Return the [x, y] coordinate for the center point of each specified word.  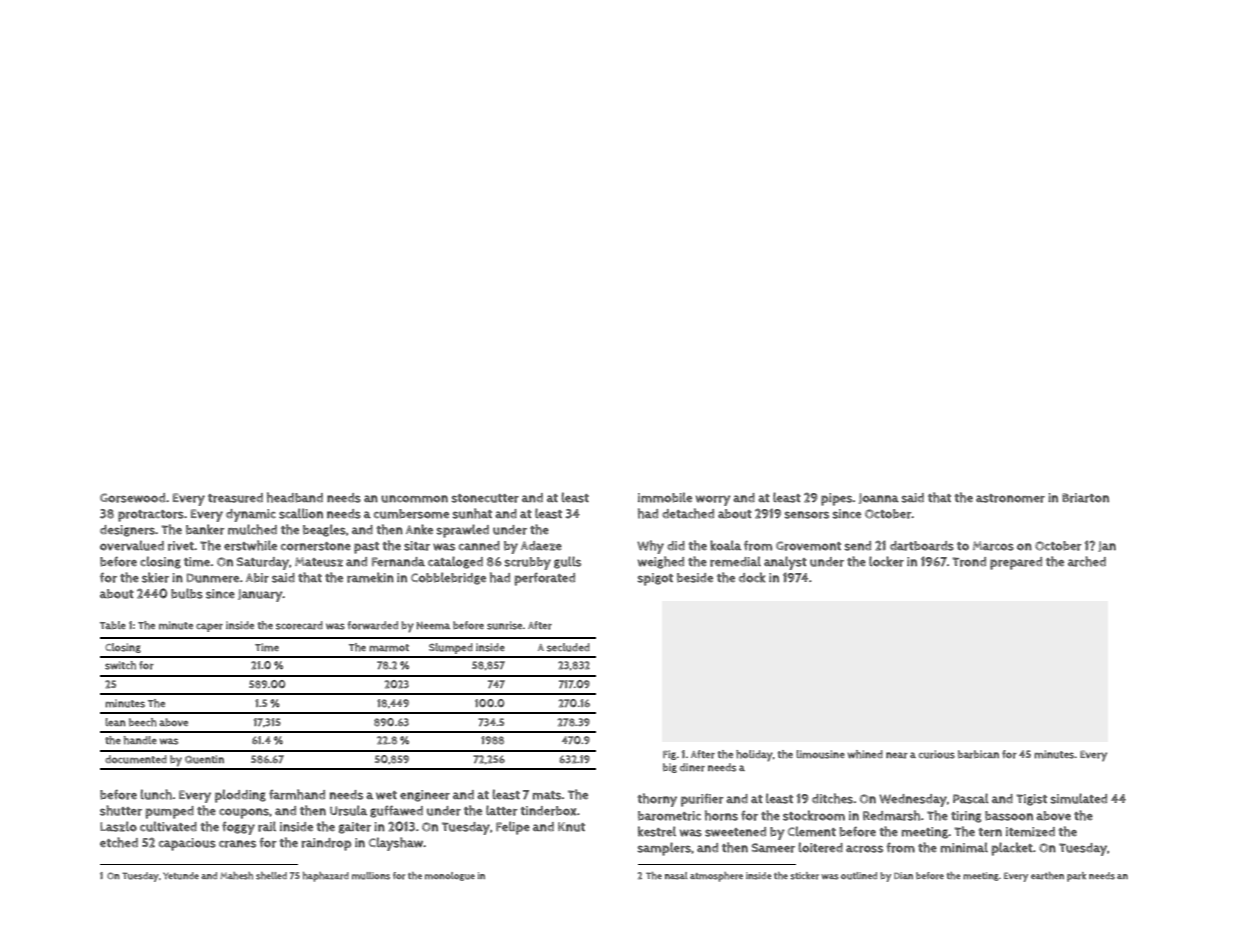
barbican [978, 754]
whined [865, 754]
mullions [371, 876]
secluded [568, 647]
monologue [450, 876]
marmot [389, 648]
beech [143, 722]
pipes [837, 499]
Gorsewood [132, 498]
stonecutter [485, 498]
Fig [669, 755]
